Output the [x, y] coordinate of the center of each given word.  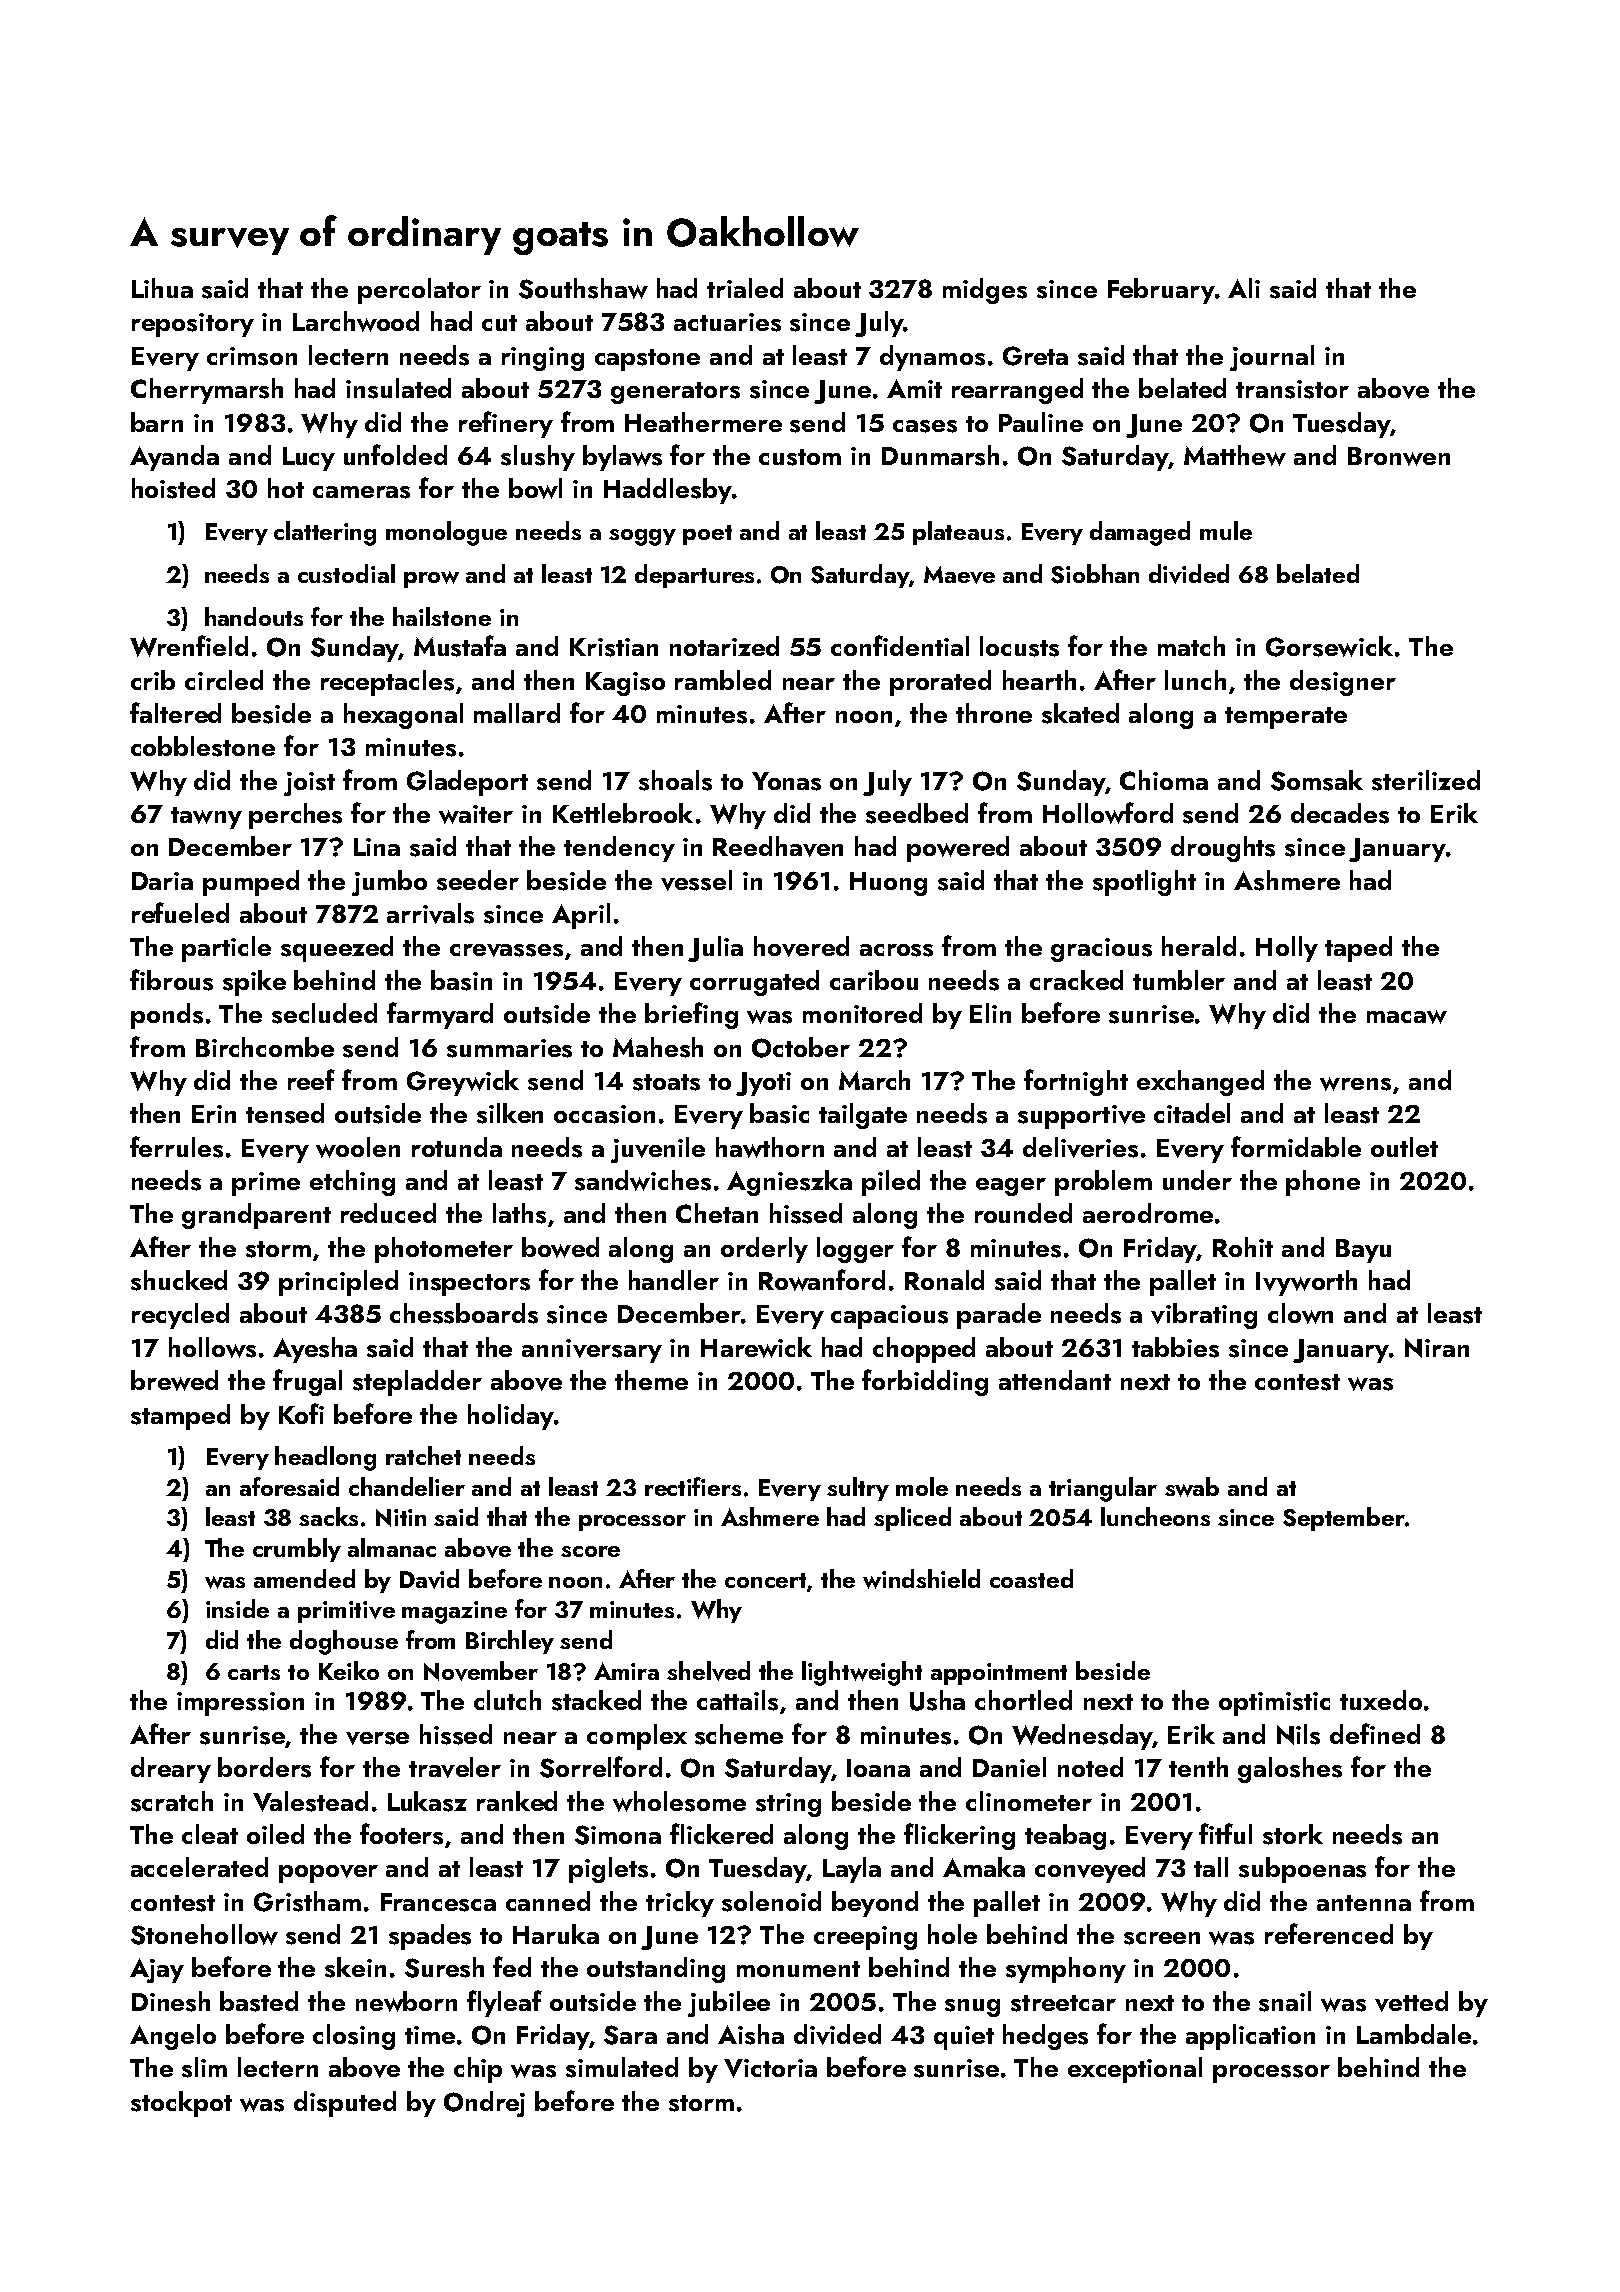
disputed [345, 2104]
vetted [1411, 2001]
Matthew [1235, 455]
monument [798, 1969]
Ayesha [315, 1350]
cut [499, 323]
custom [800, 457]
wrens [1355, 1084]
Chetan [717, 1213]
